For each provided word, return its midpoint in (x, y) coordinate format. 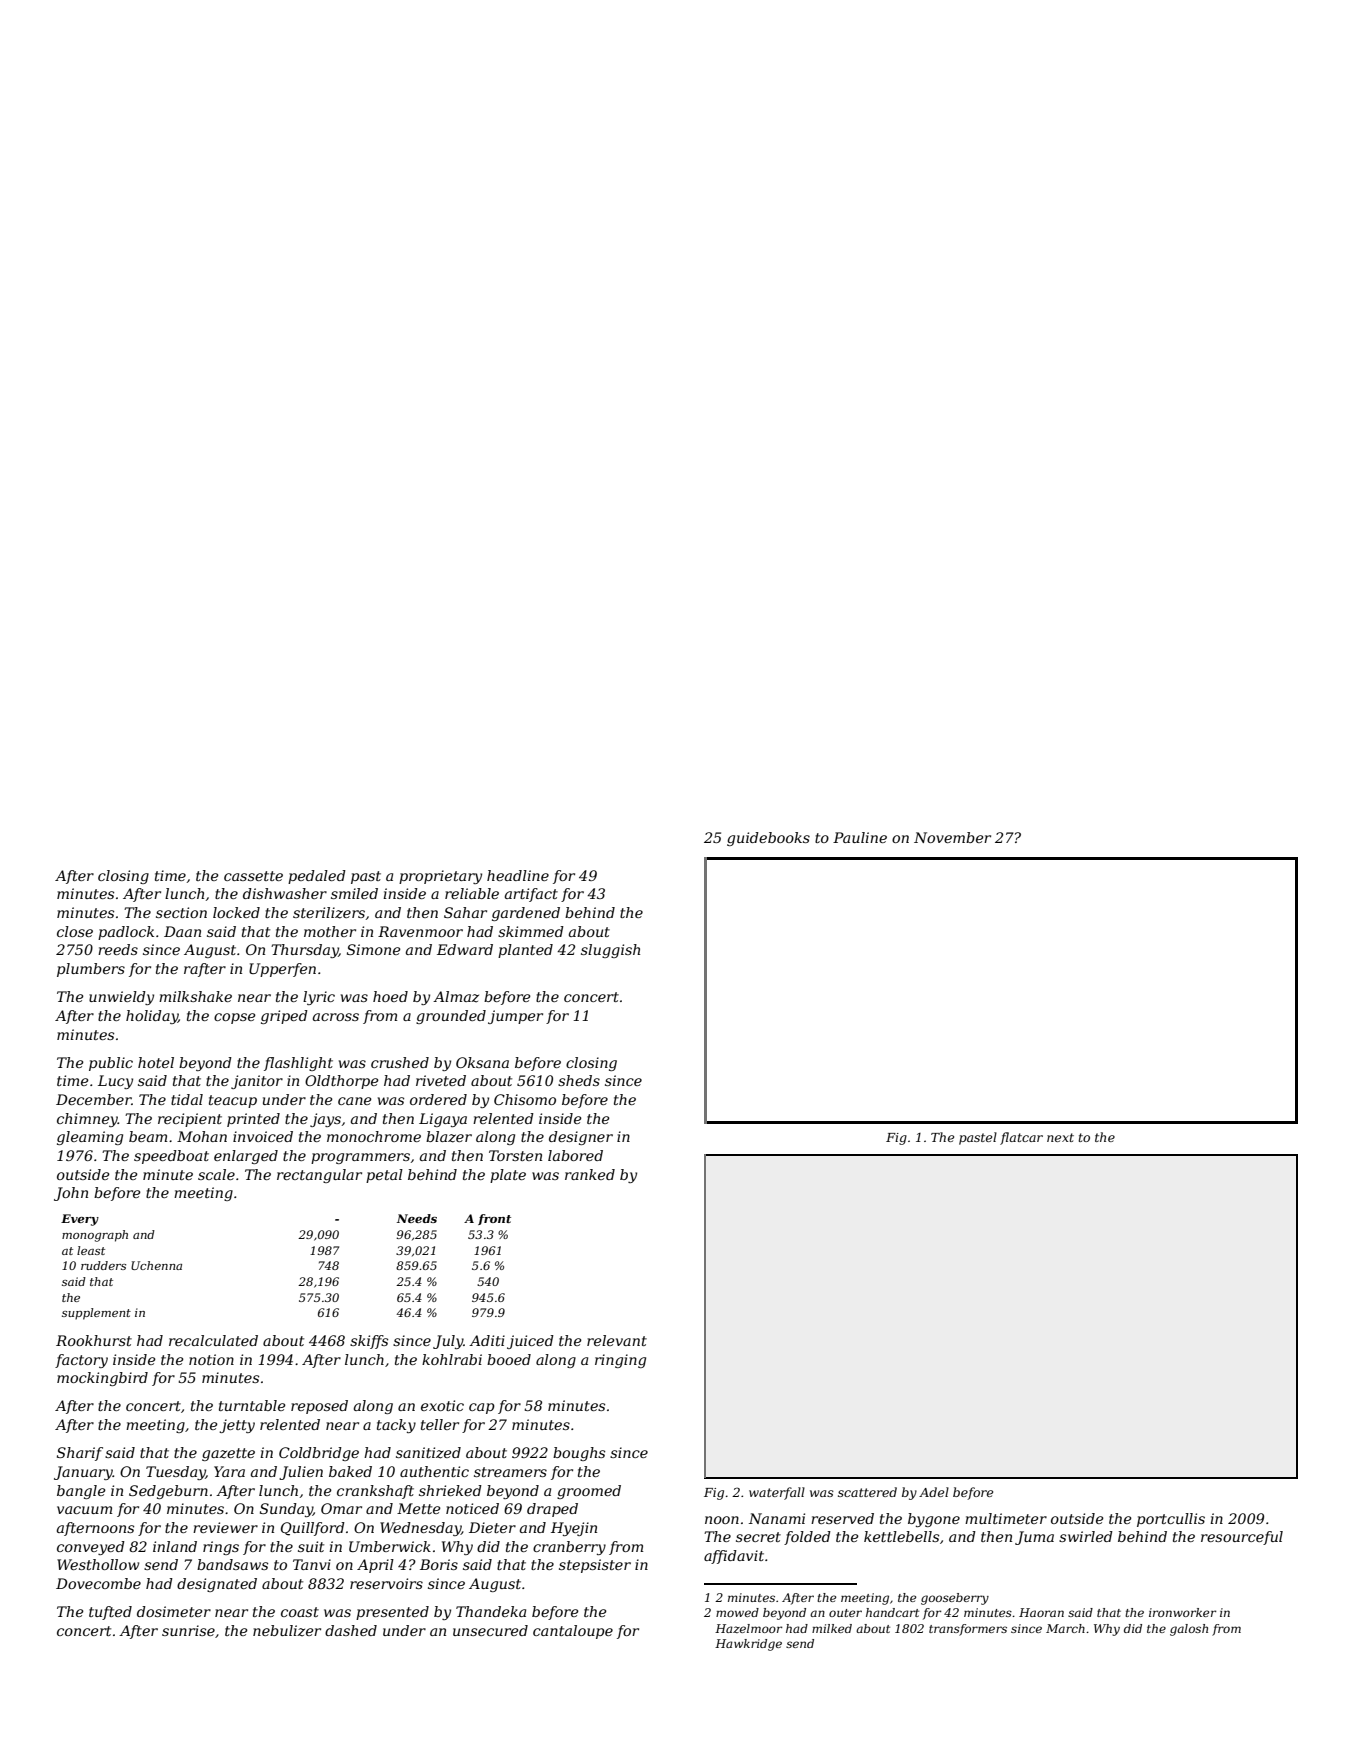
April (375, 1566)
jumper (515, 1017)
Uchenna (156, 1265)
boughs (579, 1454)
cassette (253, 876)
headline (518, 875)
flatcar (1021, 1138)
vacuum (84, 1510)
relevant (617, 1340)
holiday (152, 1017)
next (1060, 1137)
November (952, 837)
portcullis (1171, 1520)
